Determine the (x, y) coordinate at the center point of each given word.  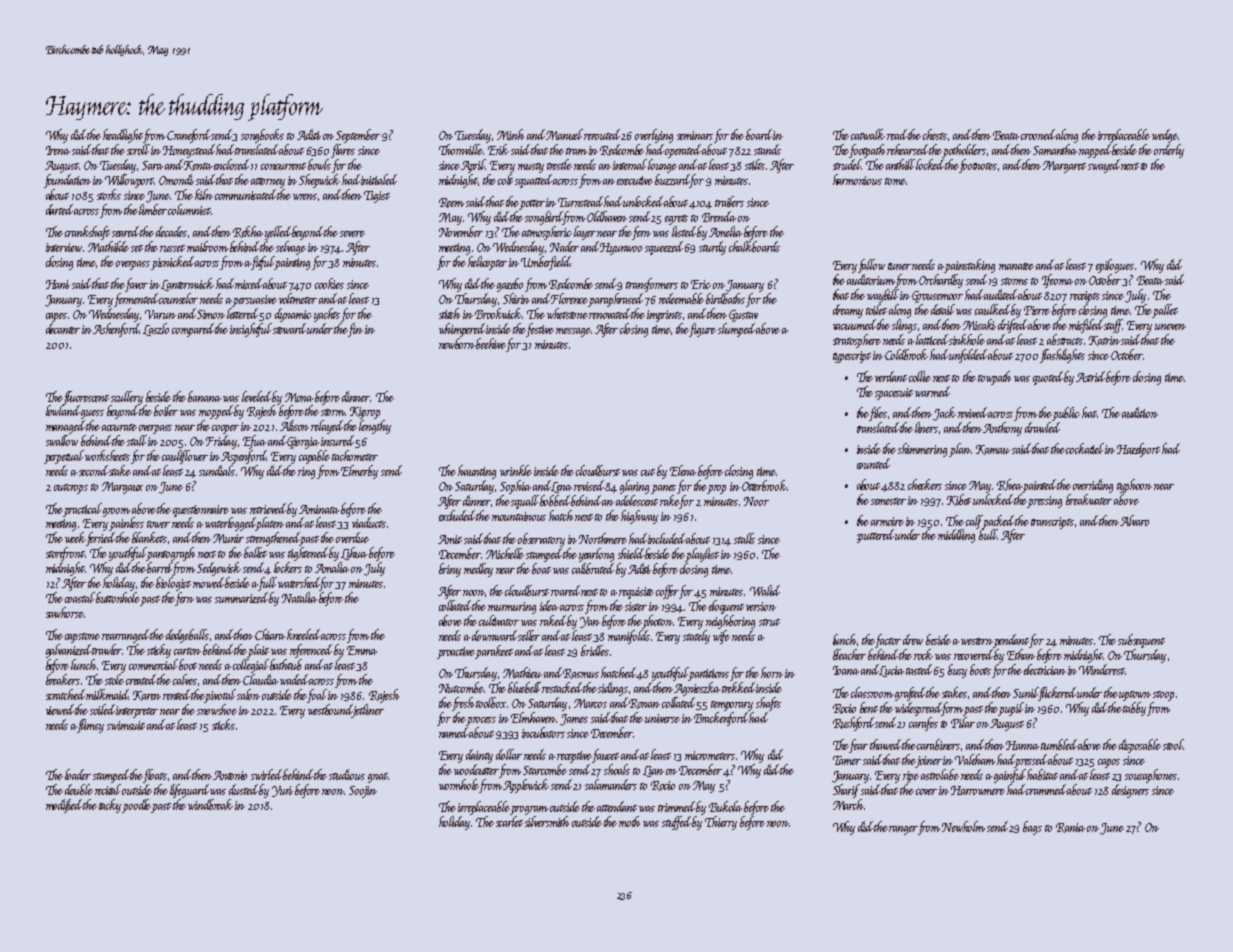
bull (988, 534)
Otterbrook (764, 485)
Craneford (188, 136)
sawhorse (65, 612)
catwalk (868, 134)
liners (926, 427)
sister (636, 606)
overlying (654, 136)
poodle (137, 806)
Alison (294, 425)
